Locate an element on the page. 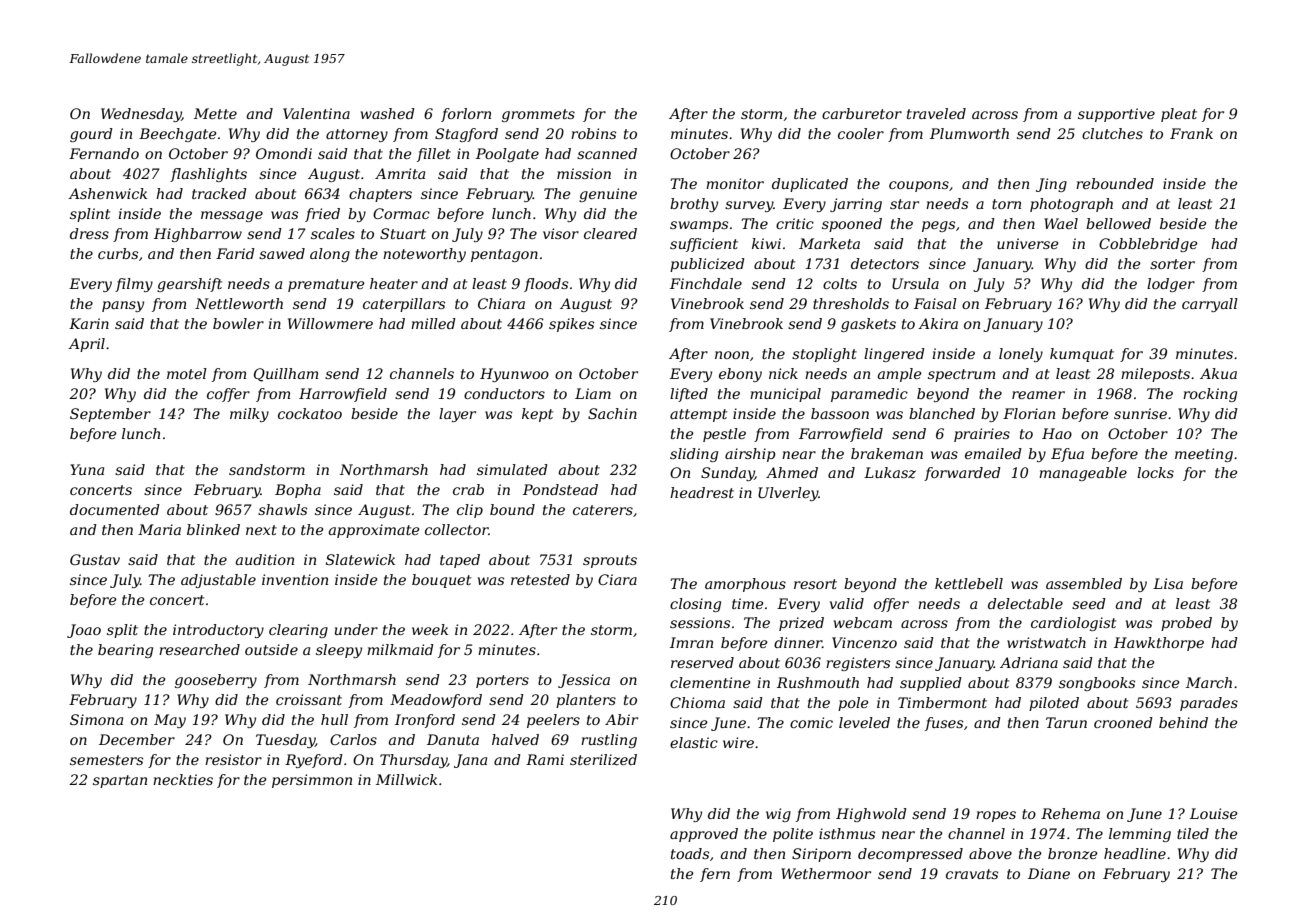 The height and width of the page is (924, 1308). Poolgate is located at coordinates (507, 155).
